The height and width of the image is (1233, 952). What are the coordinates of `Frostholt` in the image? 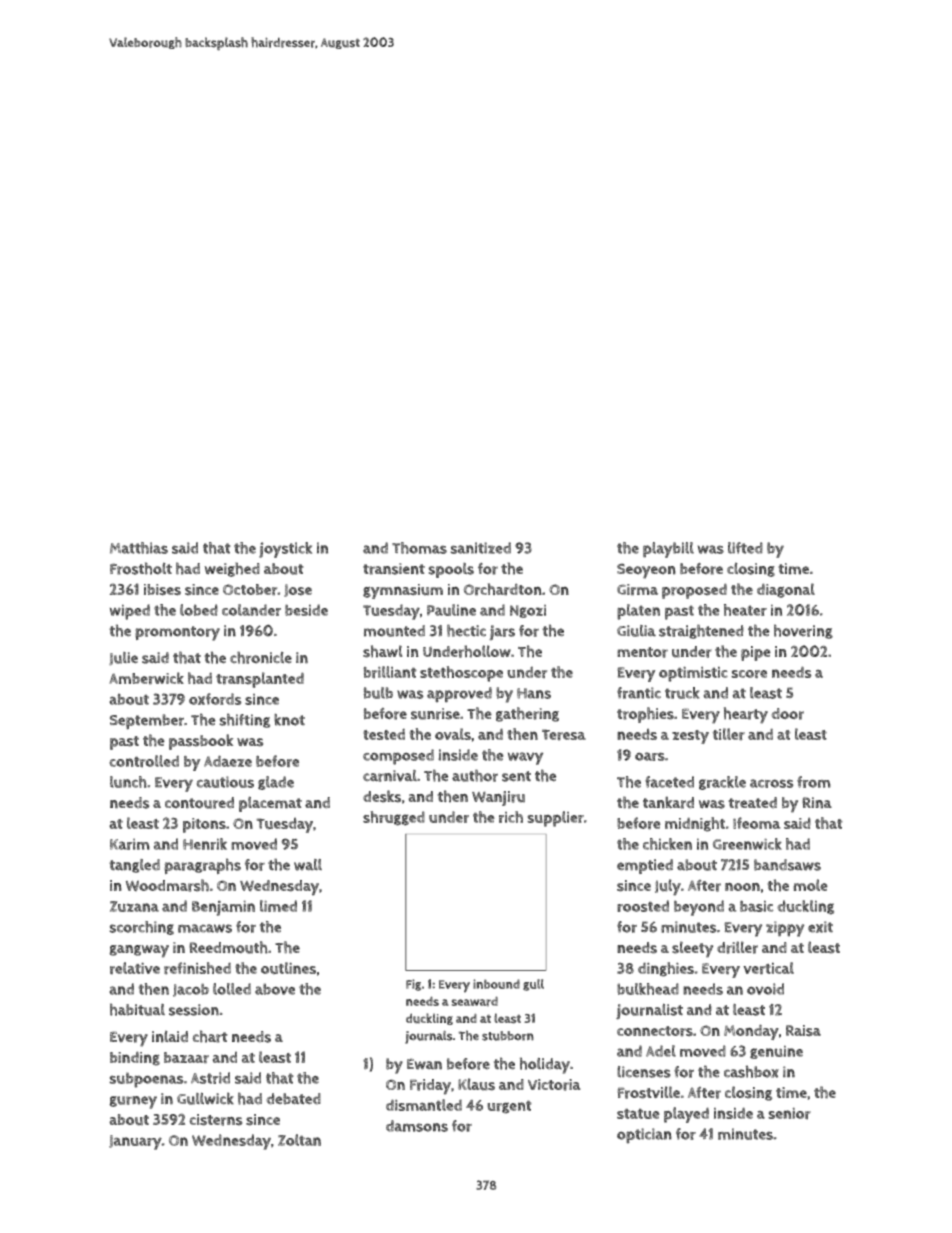 It's located at (141, 568).
